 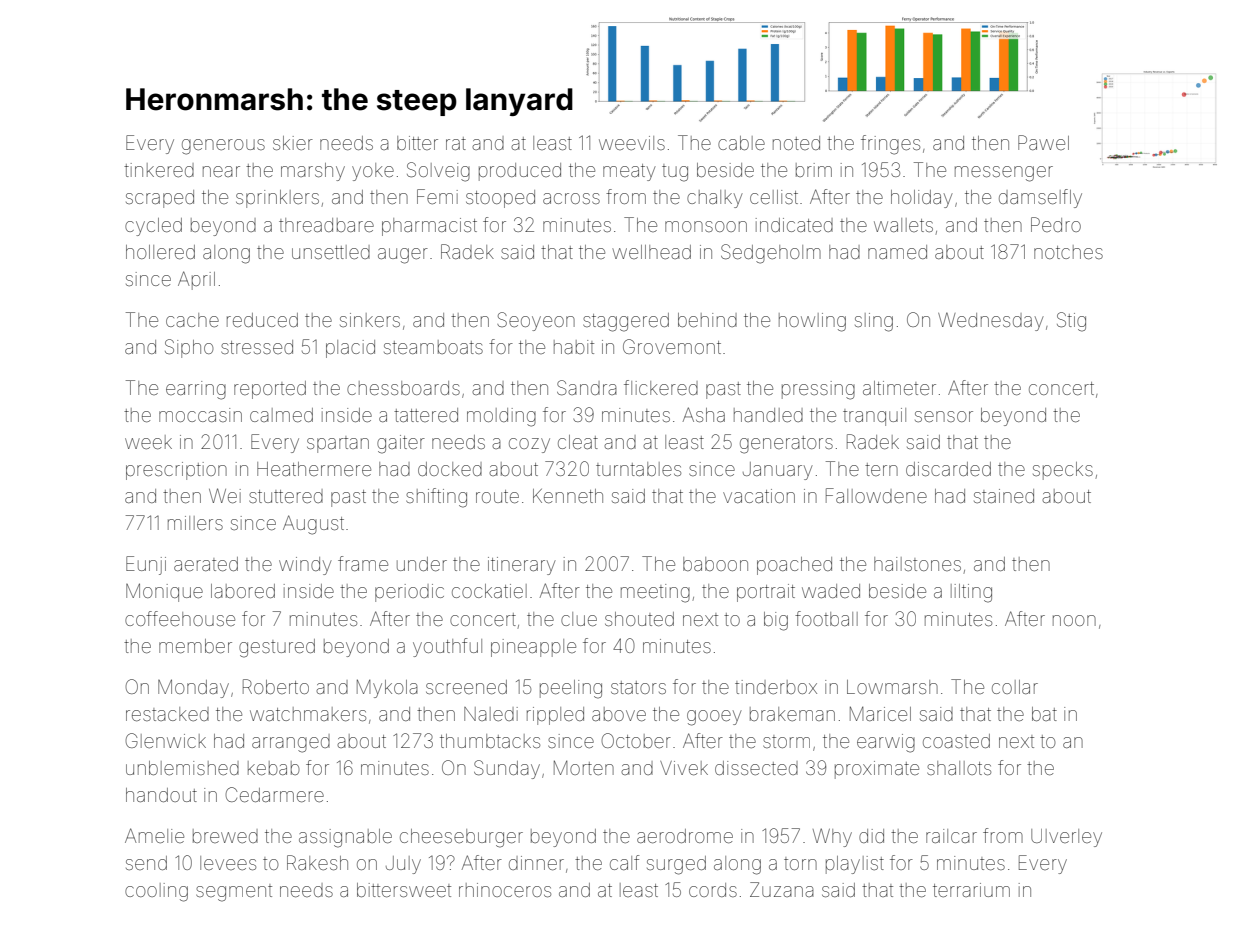 What do you see at coordinates (286, 496) in the screenshot?
I see `stuttered` at bounding box center [286, 496].
